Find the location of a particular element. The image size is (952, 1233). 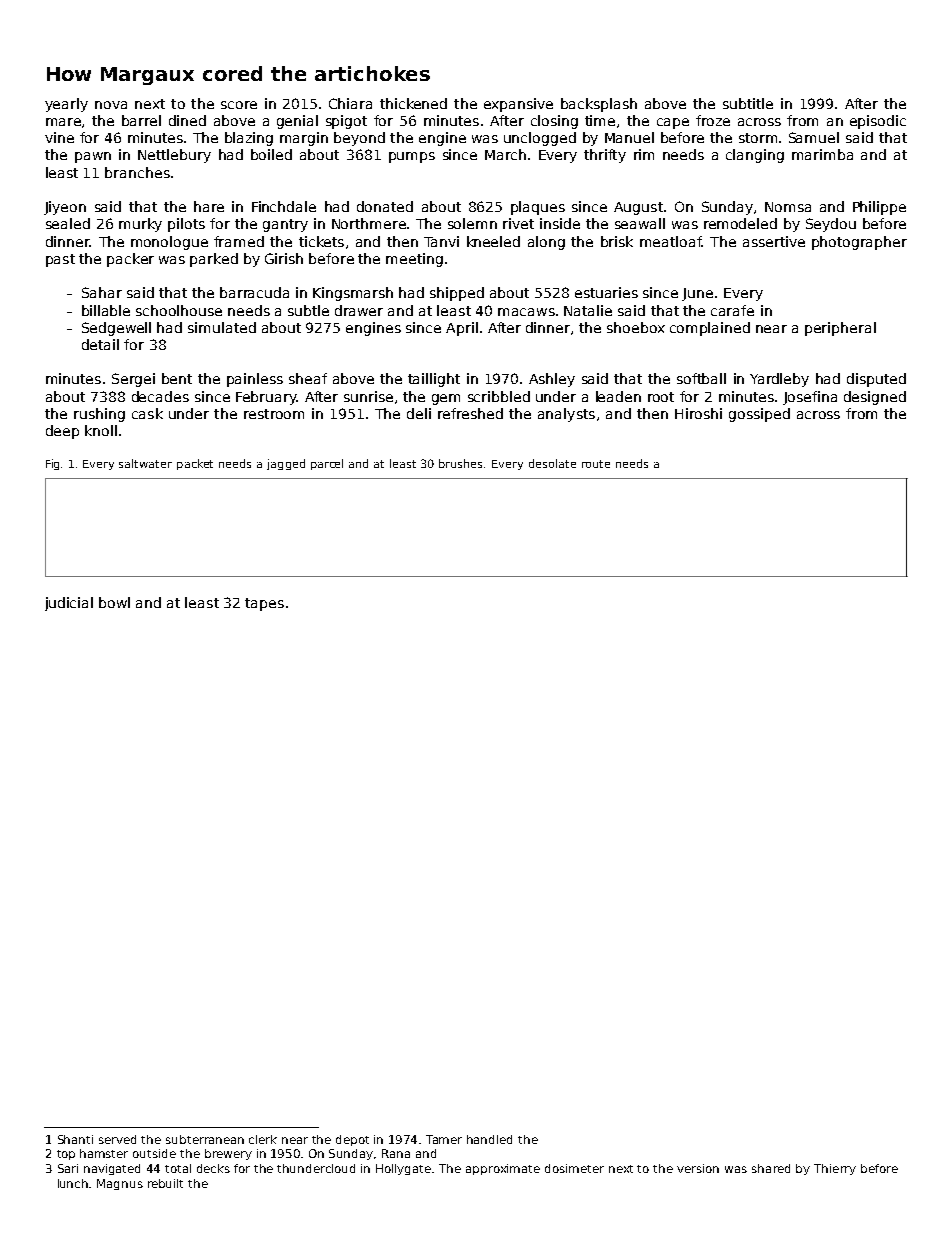

Thierry is located at coordinates (835, 1169).
